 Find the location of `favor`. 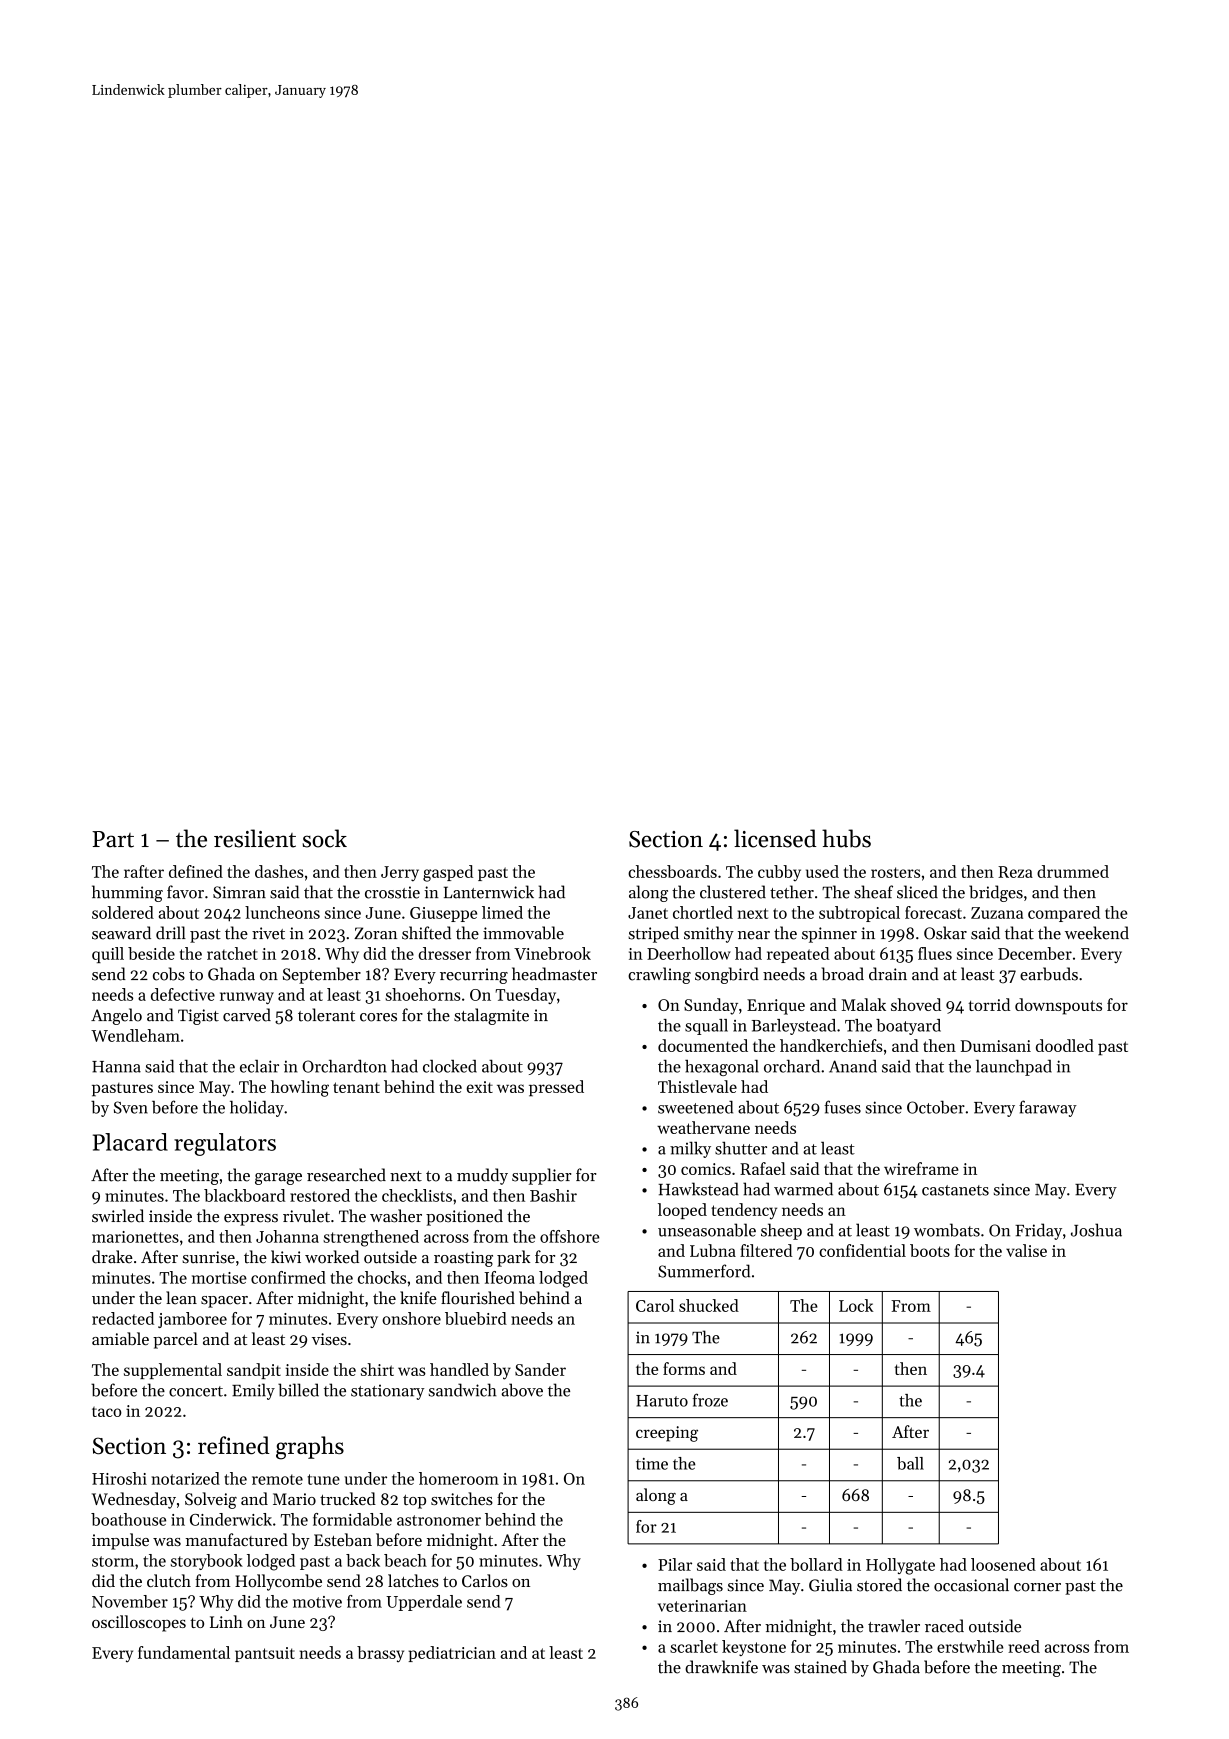

favor is located at coordinates (185, 892).
